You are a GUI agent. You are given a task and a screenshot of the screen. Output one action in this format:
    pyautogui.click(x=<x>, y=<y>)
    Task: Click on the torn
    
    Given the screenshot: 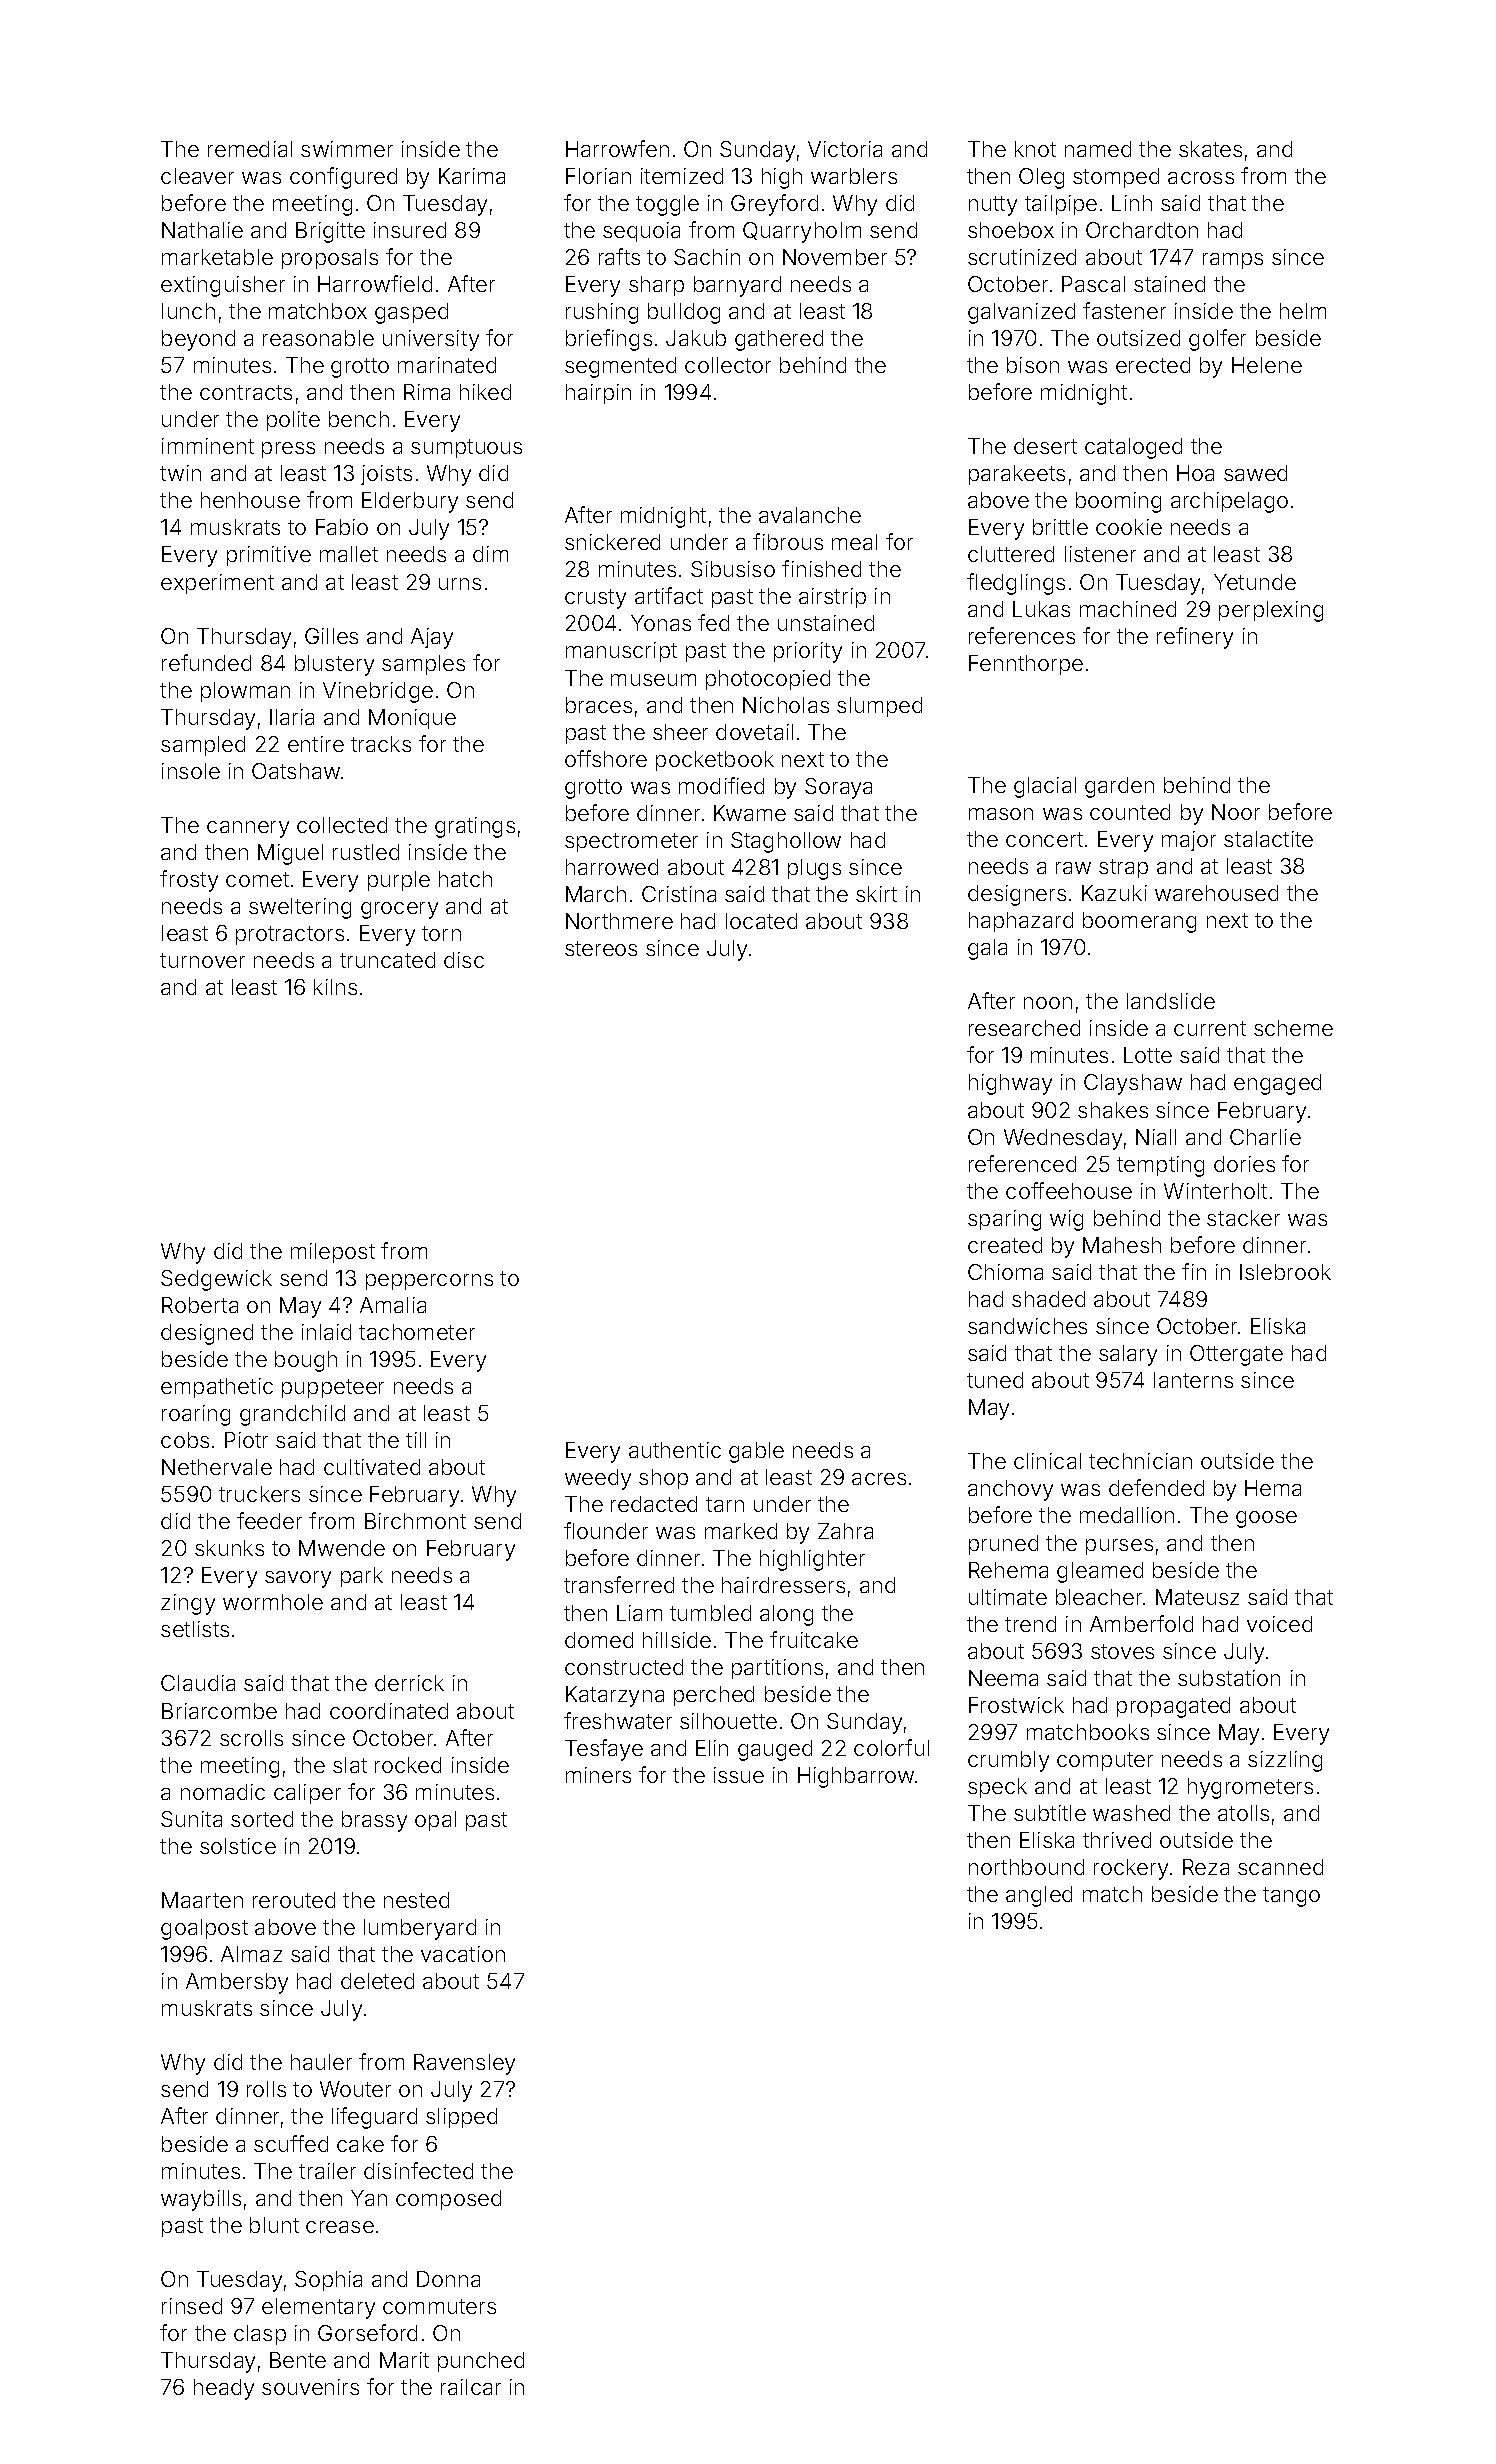 What is the action you would take?
    pyautogui.click(x=441, y=933)
